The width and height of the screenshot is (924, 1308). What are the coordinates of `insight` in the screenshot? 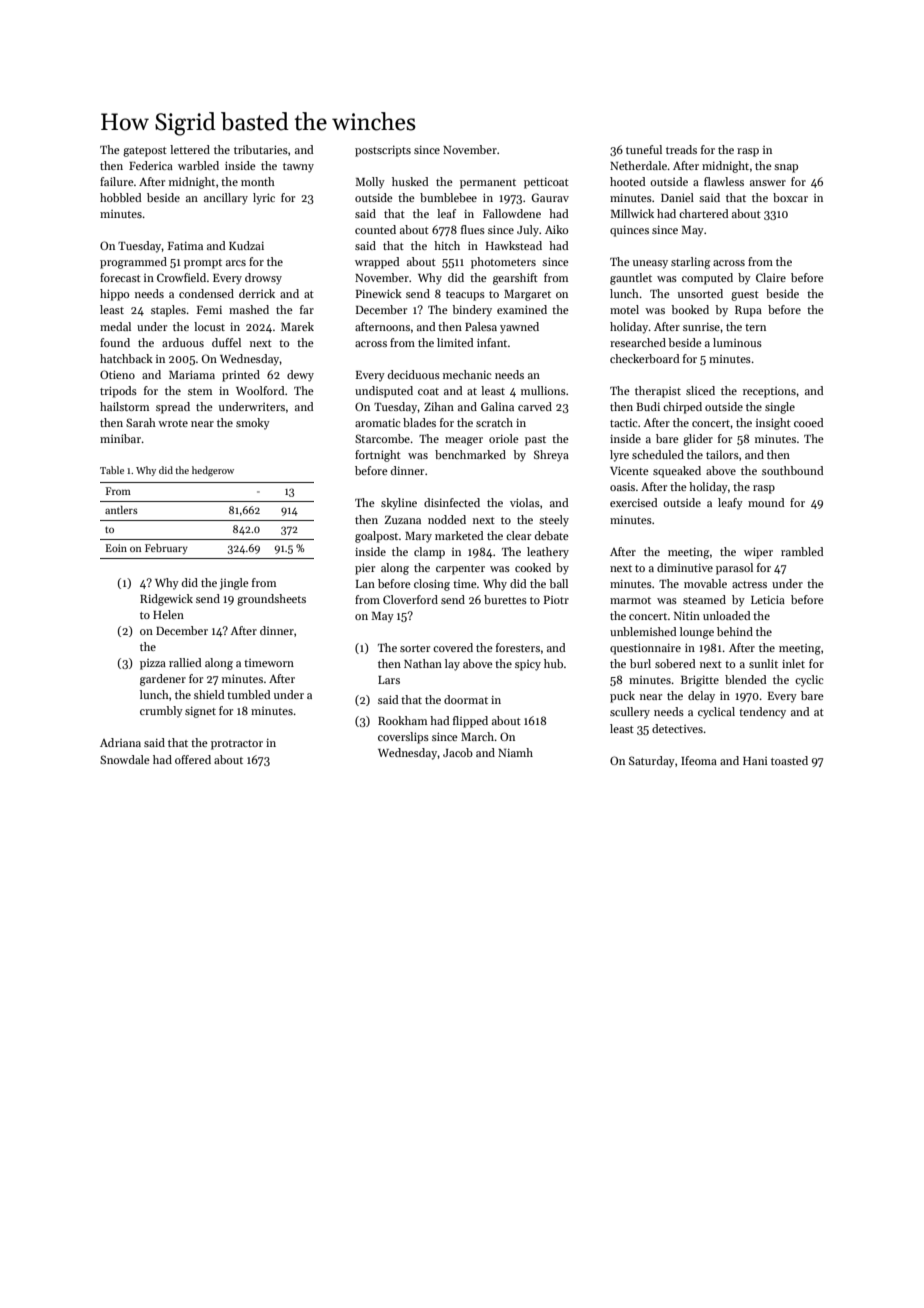 It's located at (773, 424).
